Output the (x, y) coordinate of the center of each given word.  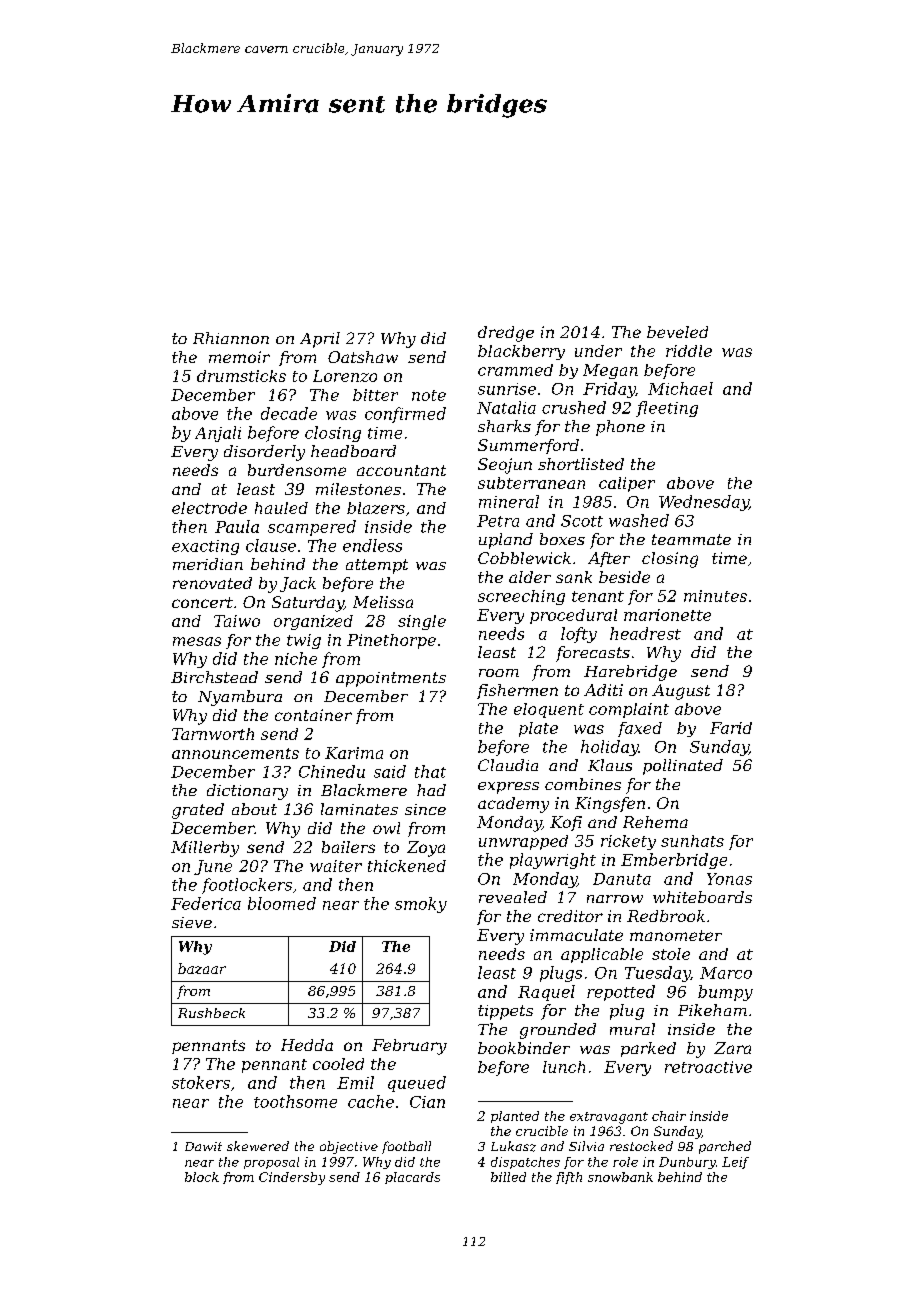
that (430, 771)
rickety (628, 842)
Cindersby (292, 1178)
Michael (680, 388)
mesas (197, 641)
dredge (506, 334)
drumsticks (241, 376)
